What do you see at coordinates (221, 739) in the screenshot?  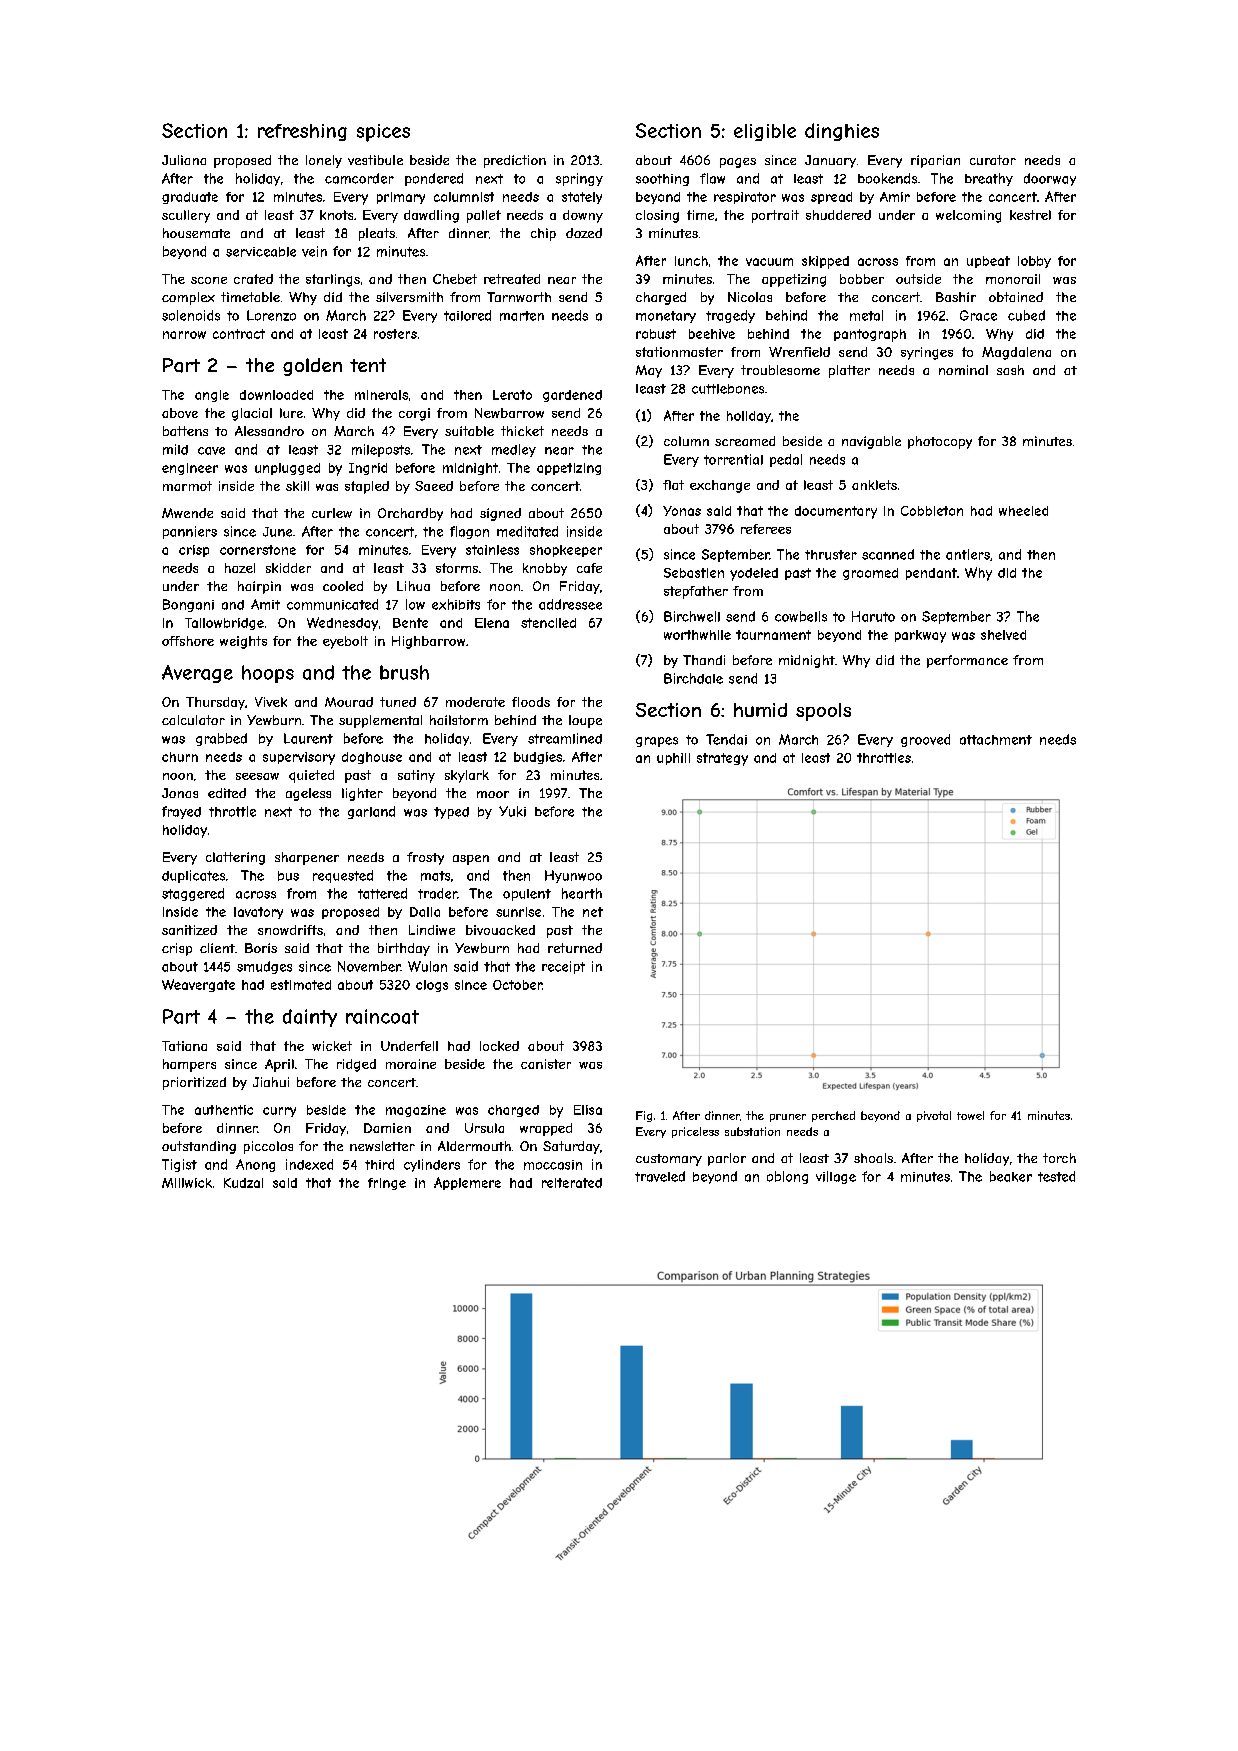 I see `grabbed` at bounding box center [221, 739].
